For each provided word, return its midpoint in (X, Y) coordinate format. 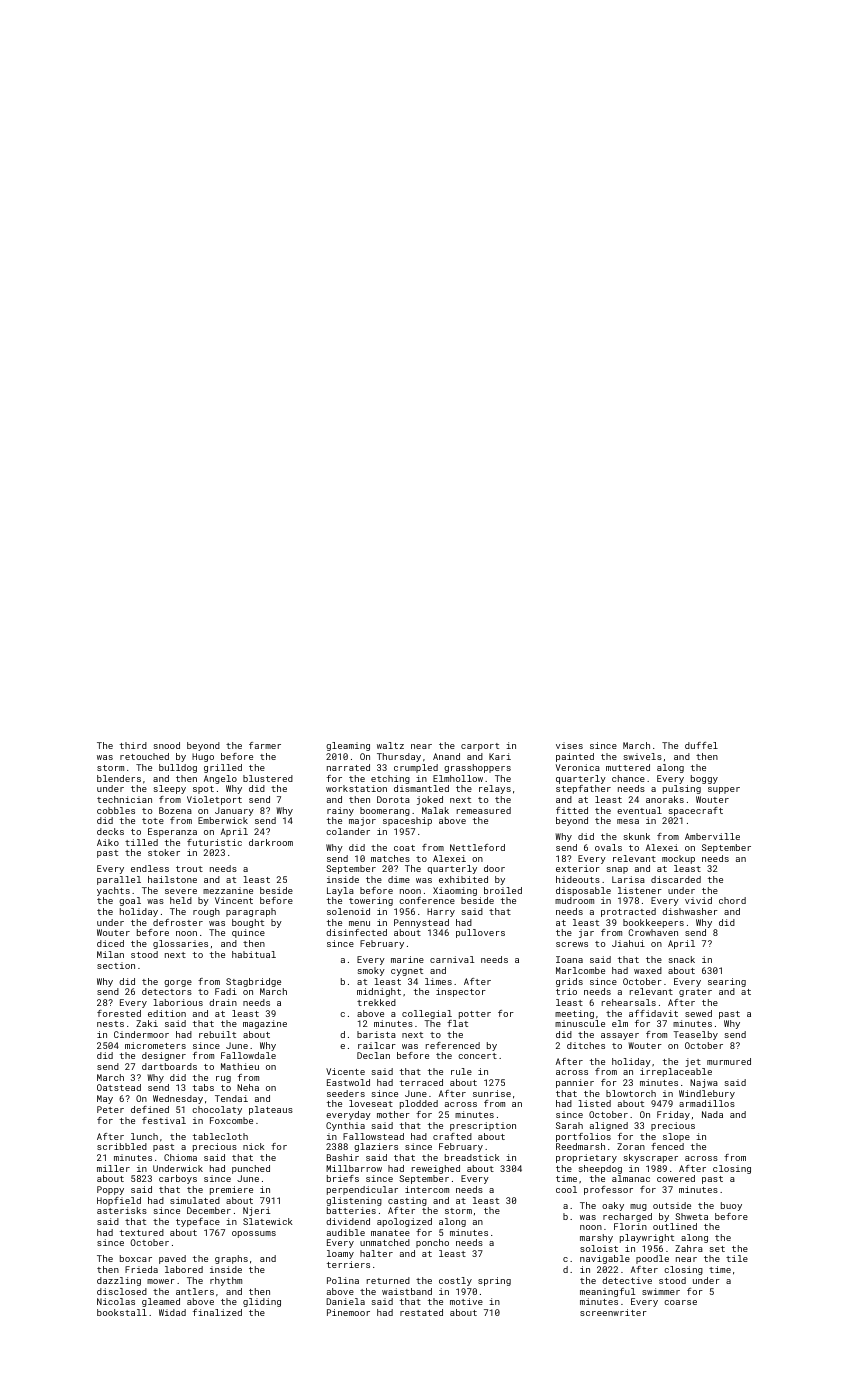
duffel (701, 745)
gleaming (348, 746)
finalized (217, 1312)
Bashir (343, 1157)
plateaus (271, 1110)
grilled (223, 768)
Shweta (691, 1216)
